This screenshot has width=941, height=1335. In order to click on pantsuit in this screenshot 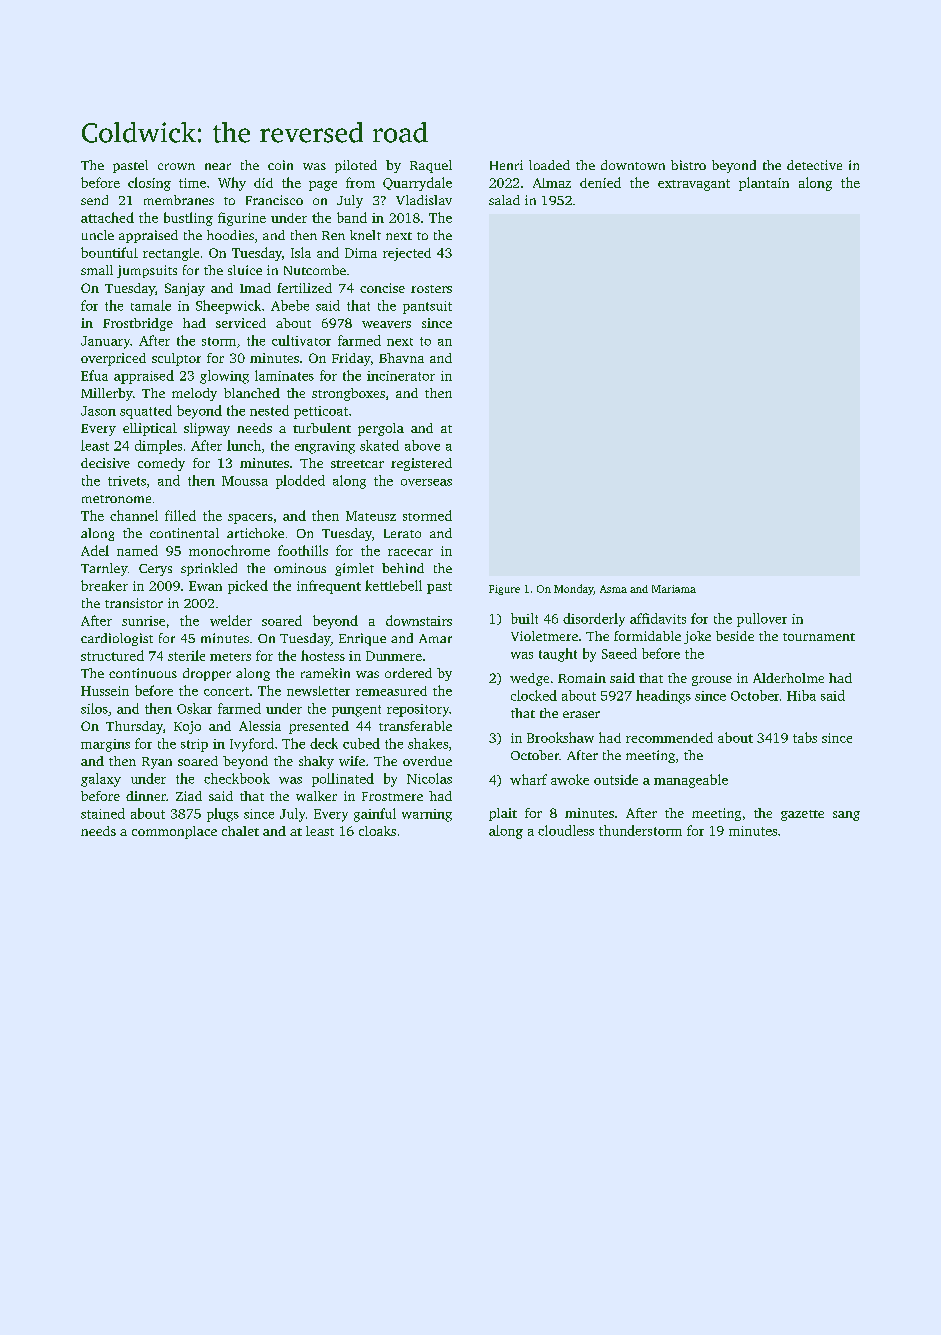, I will do `click(427, 307)`.
